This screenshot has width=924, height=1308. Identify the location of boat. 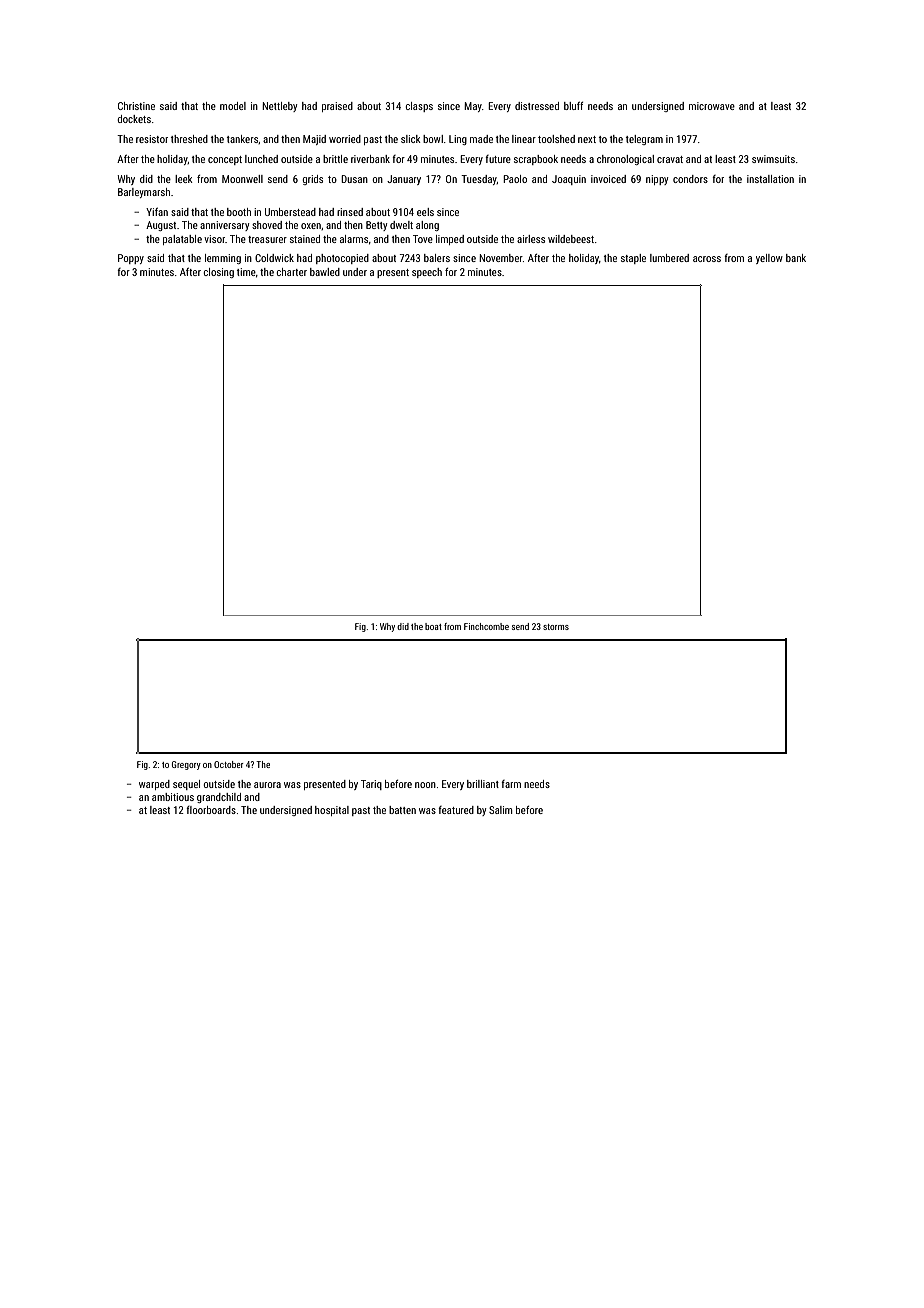
(433, 626).
